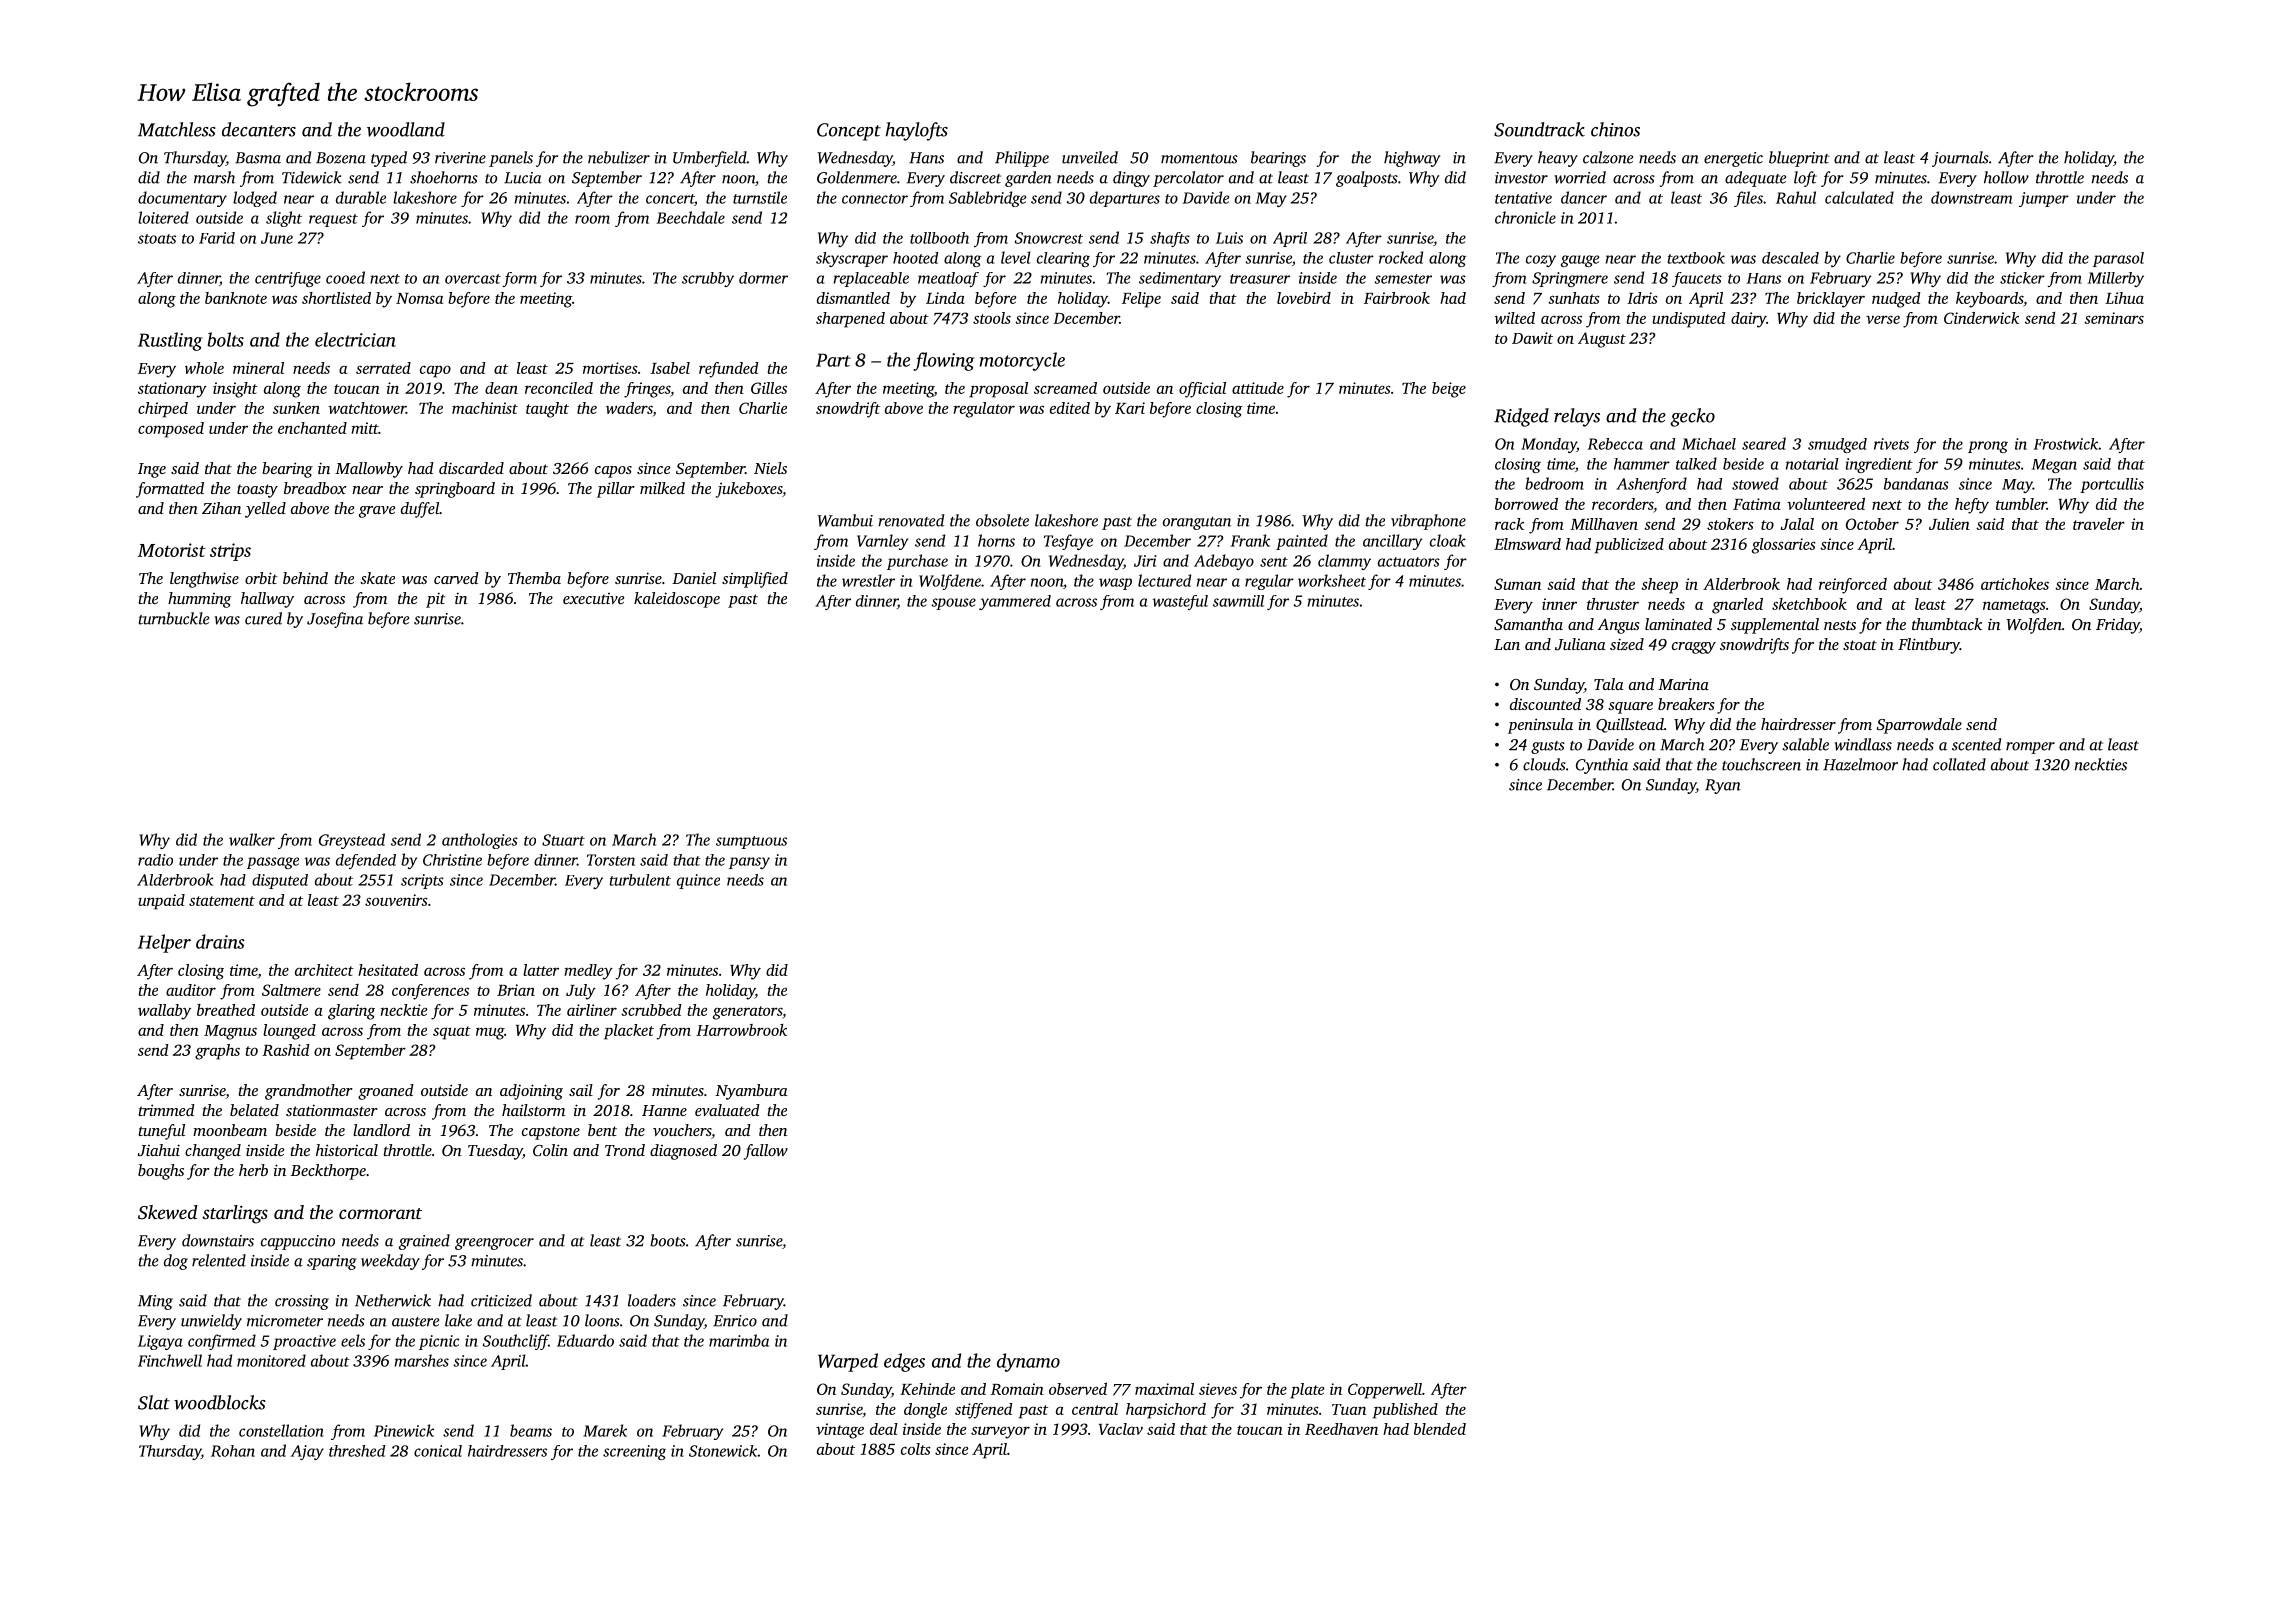  I want to click on Skewed, so click(167, 1212).
